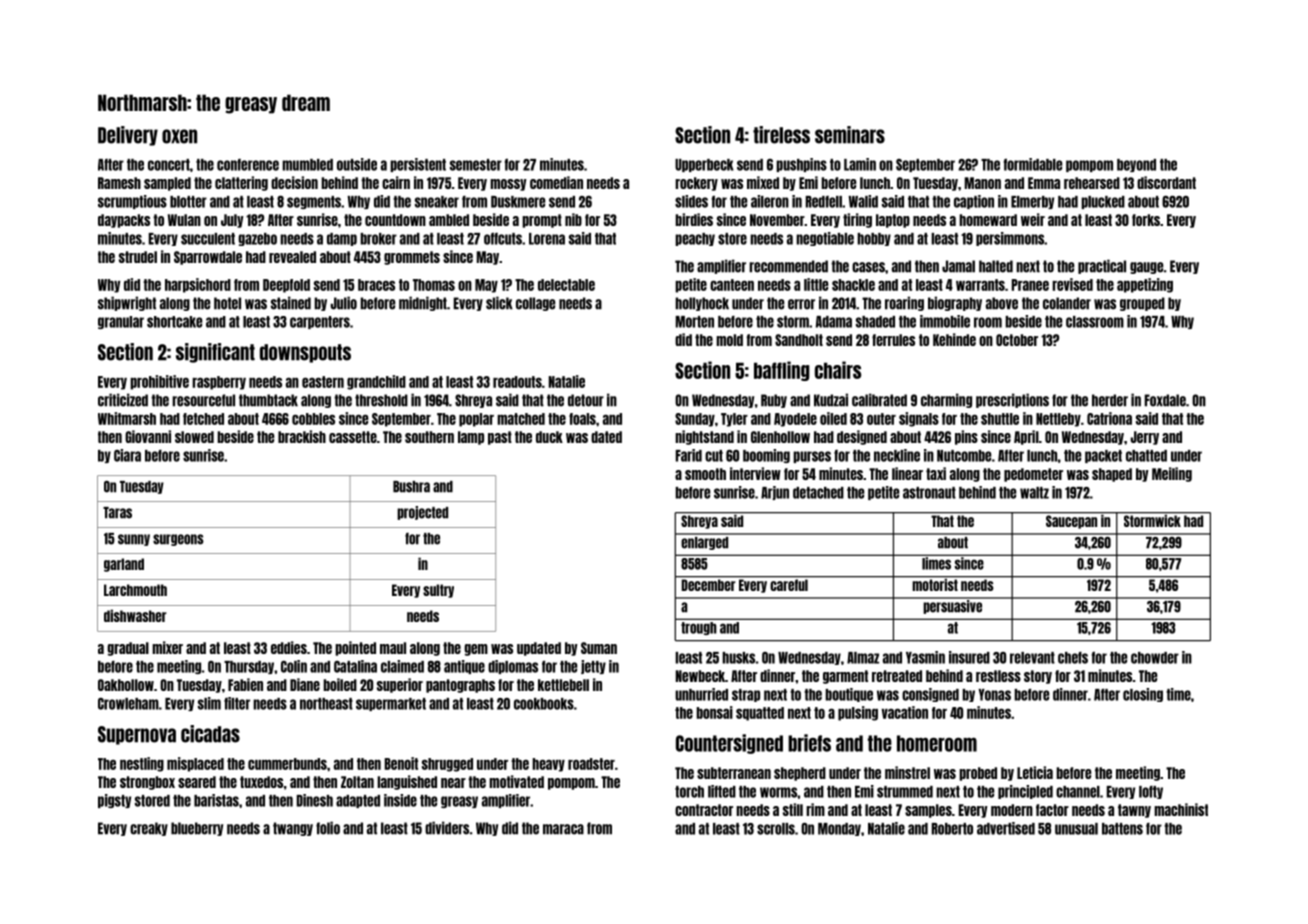  I want to click on twangy, so click(293, 829).
